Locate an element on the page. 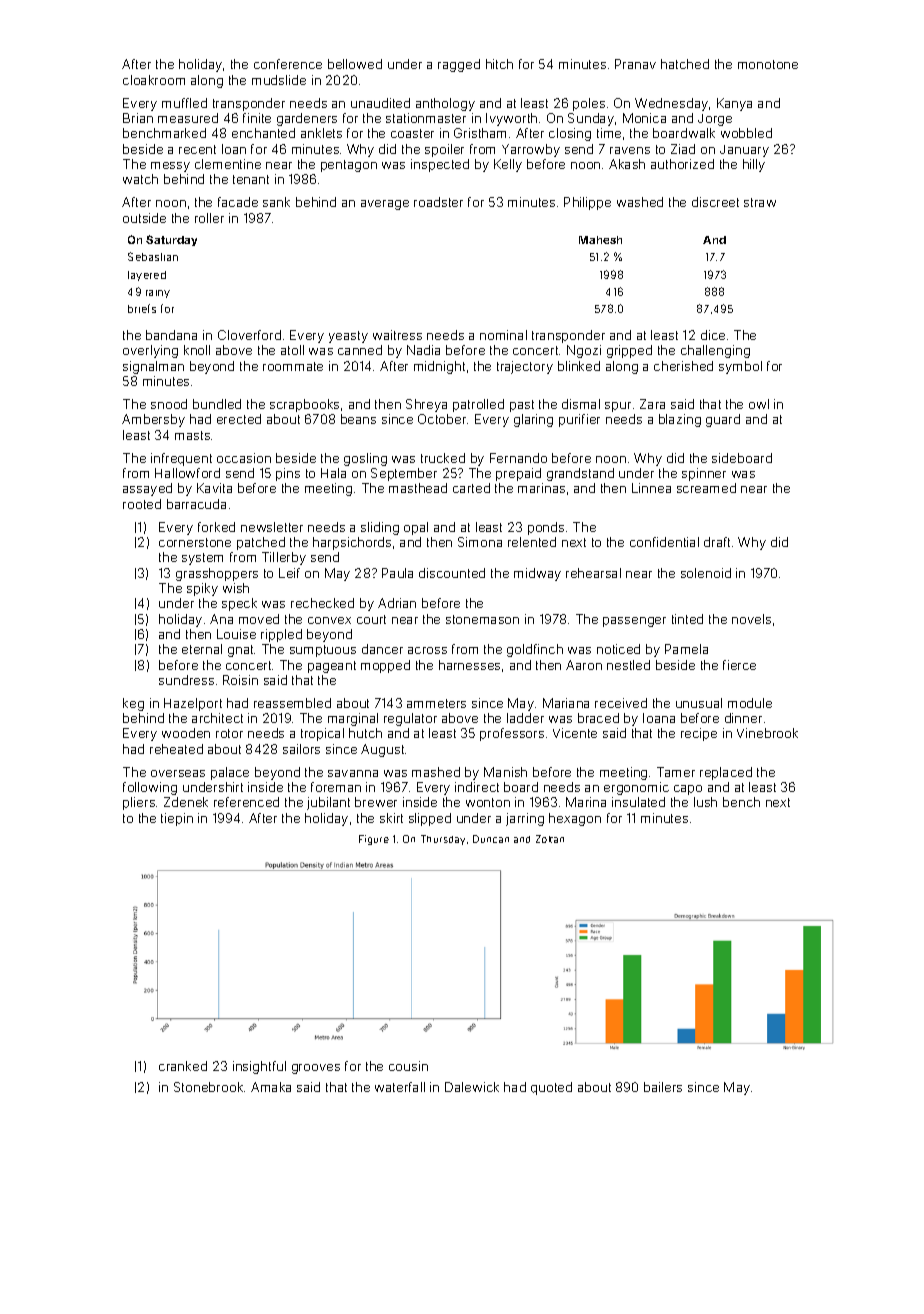 The image size is (924, 1314). hatched is located at coordinates (685, 64).
